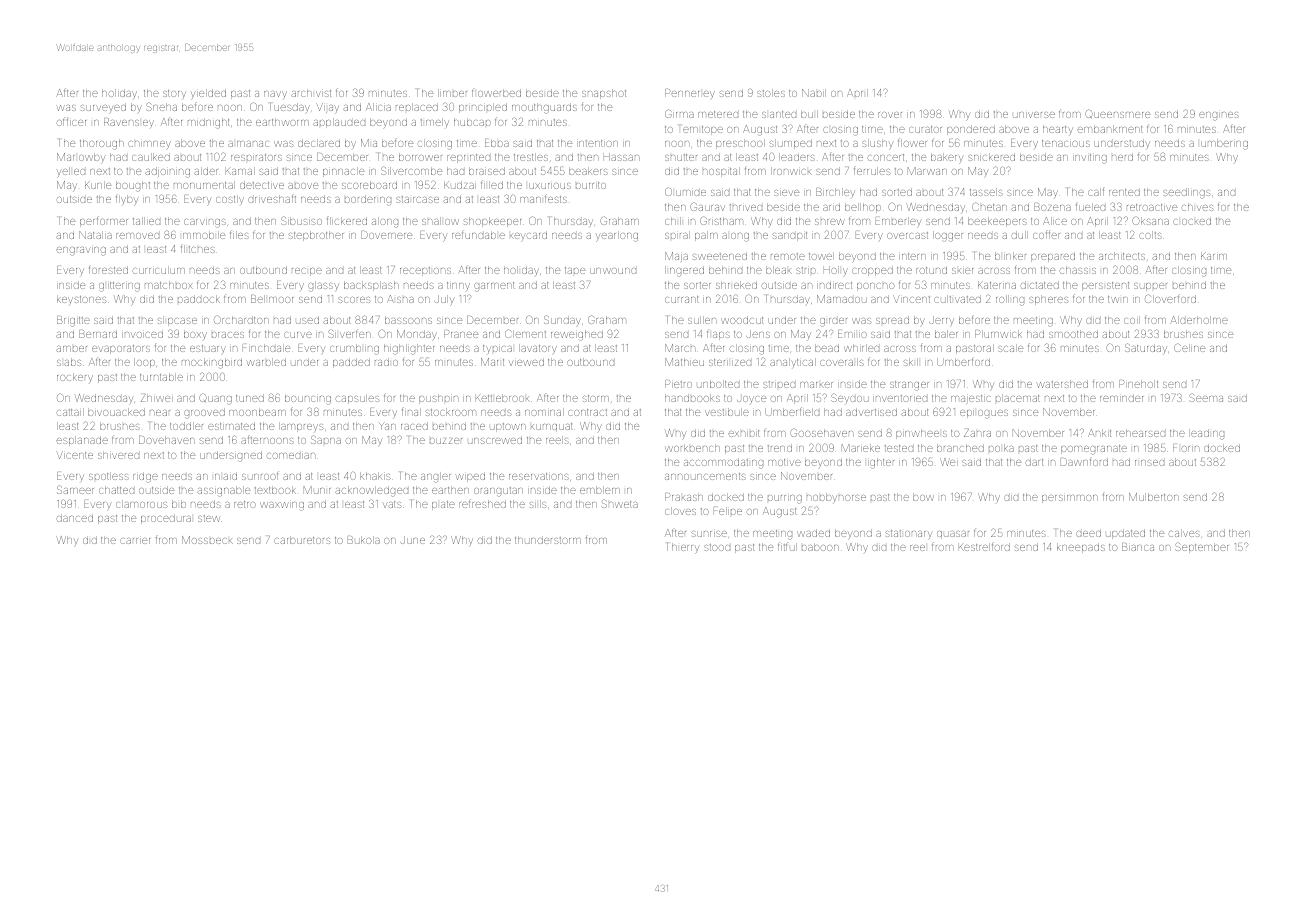  I want to click on Oksana, so click(1150, 221).
